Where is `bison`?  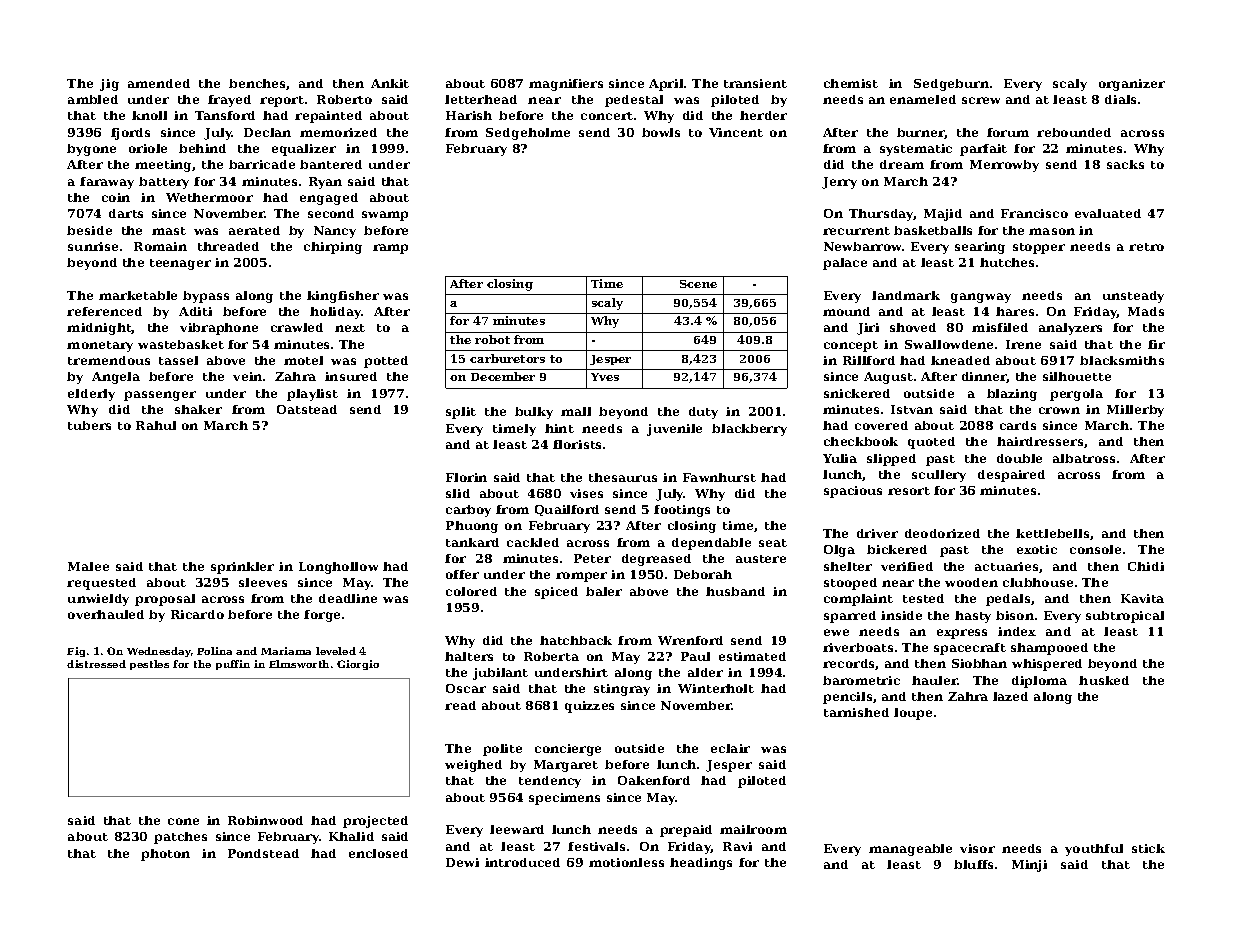
bison is located at coordinates (1015, 615).
